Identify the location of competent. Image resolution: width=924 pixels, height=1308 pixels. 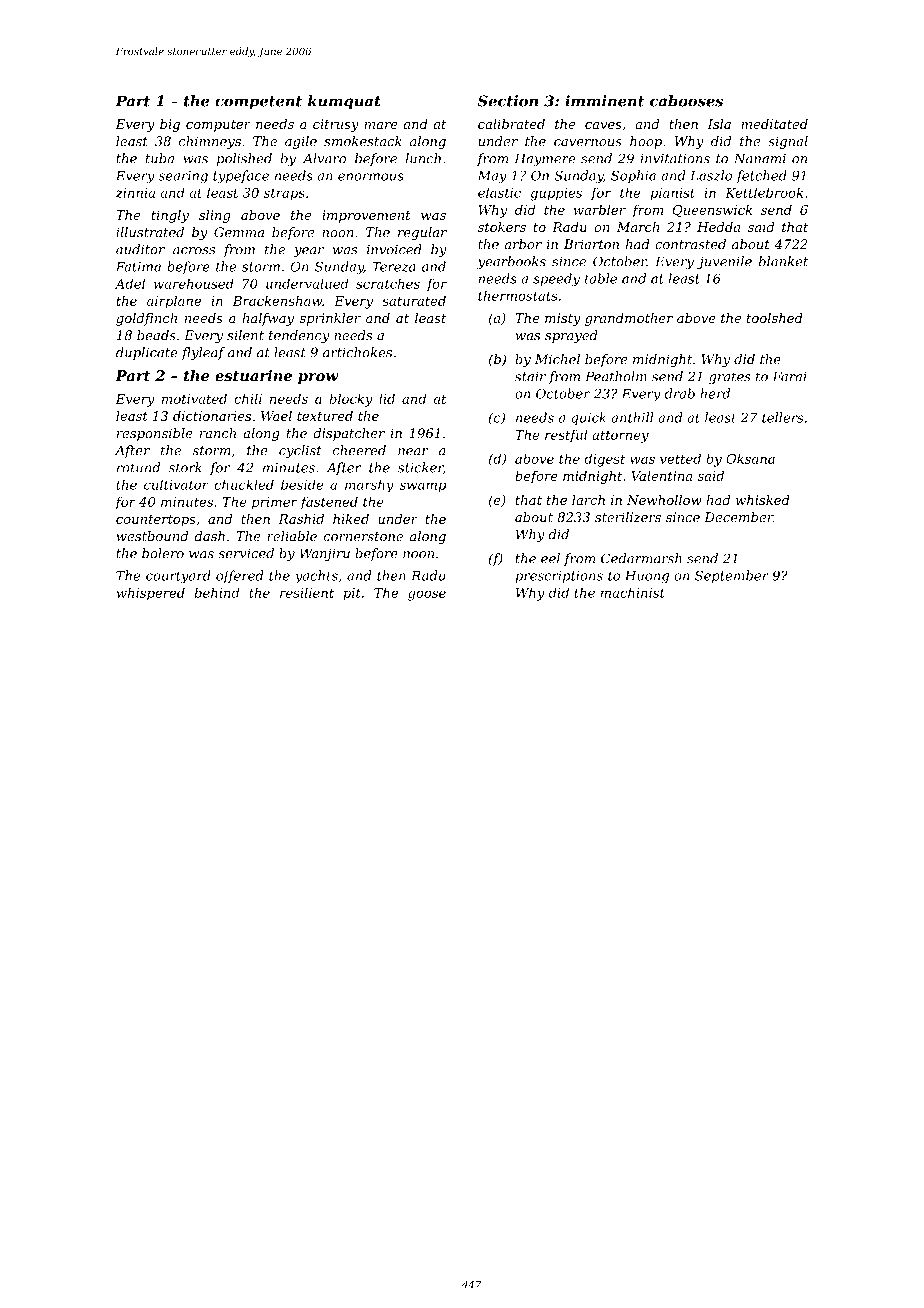
(258, 103).
